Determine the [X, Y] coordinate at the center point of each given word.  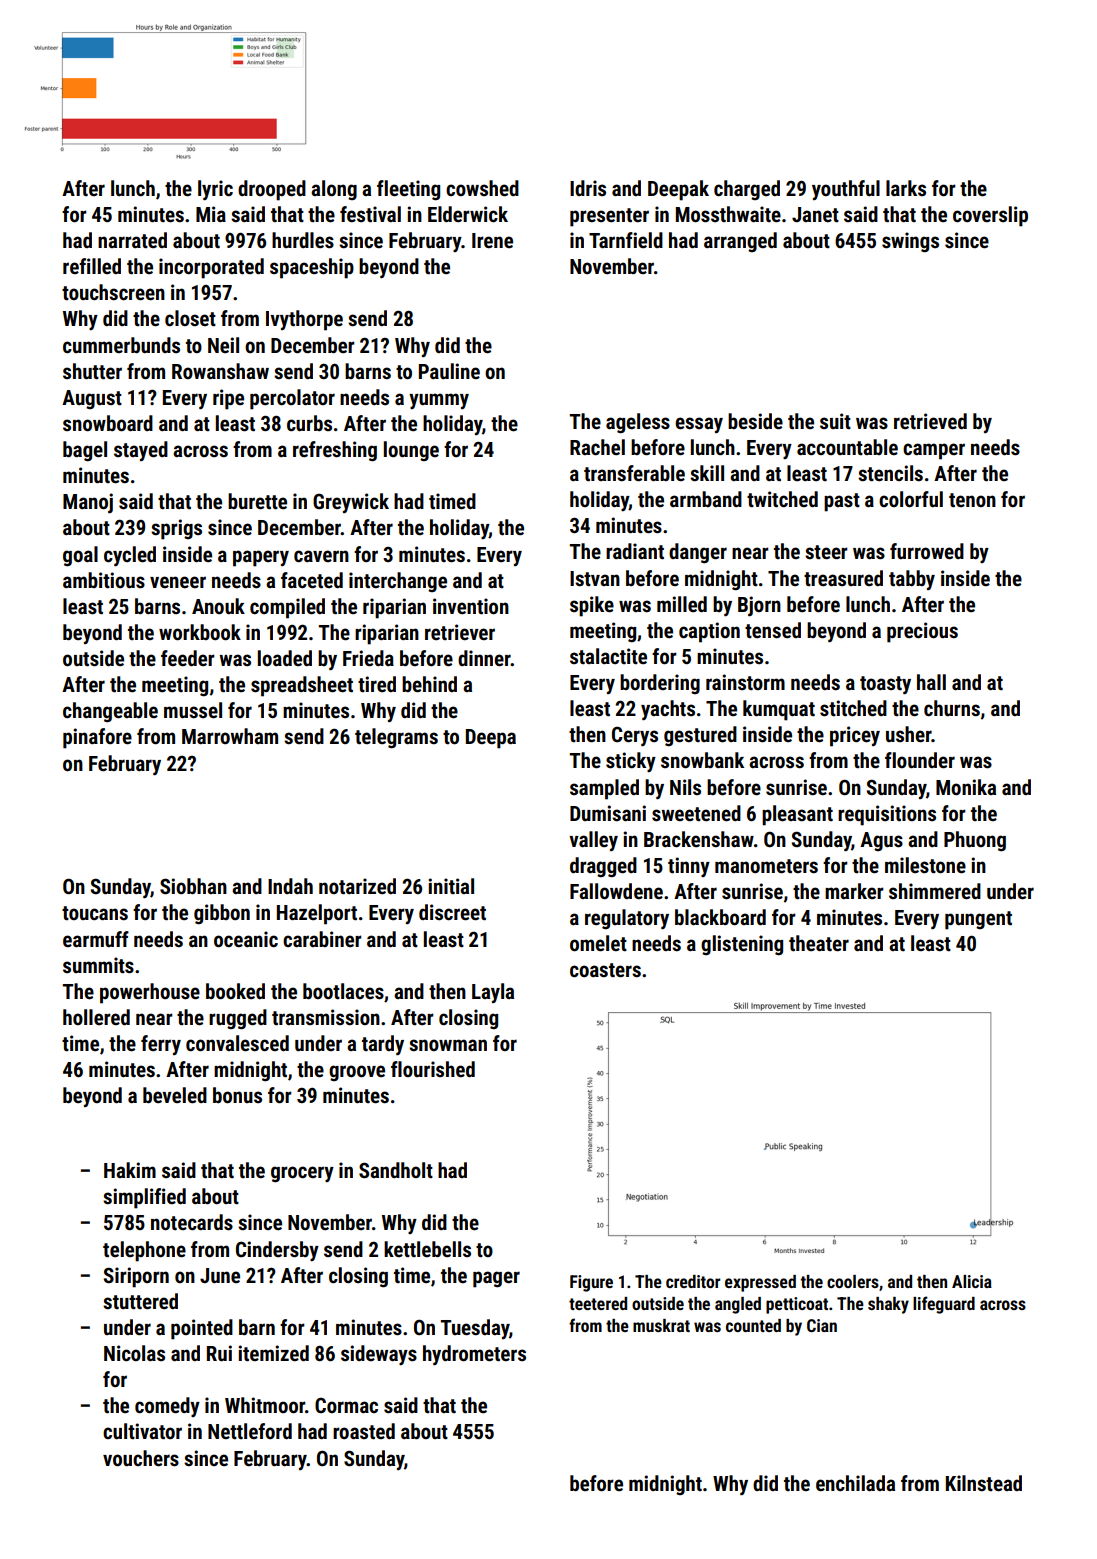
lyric [215, 190]
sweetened [696, 813]
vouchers [141, 1458]
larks [906, 188]
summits [98, 965]
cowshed [482, 188]
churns [952, 708]
